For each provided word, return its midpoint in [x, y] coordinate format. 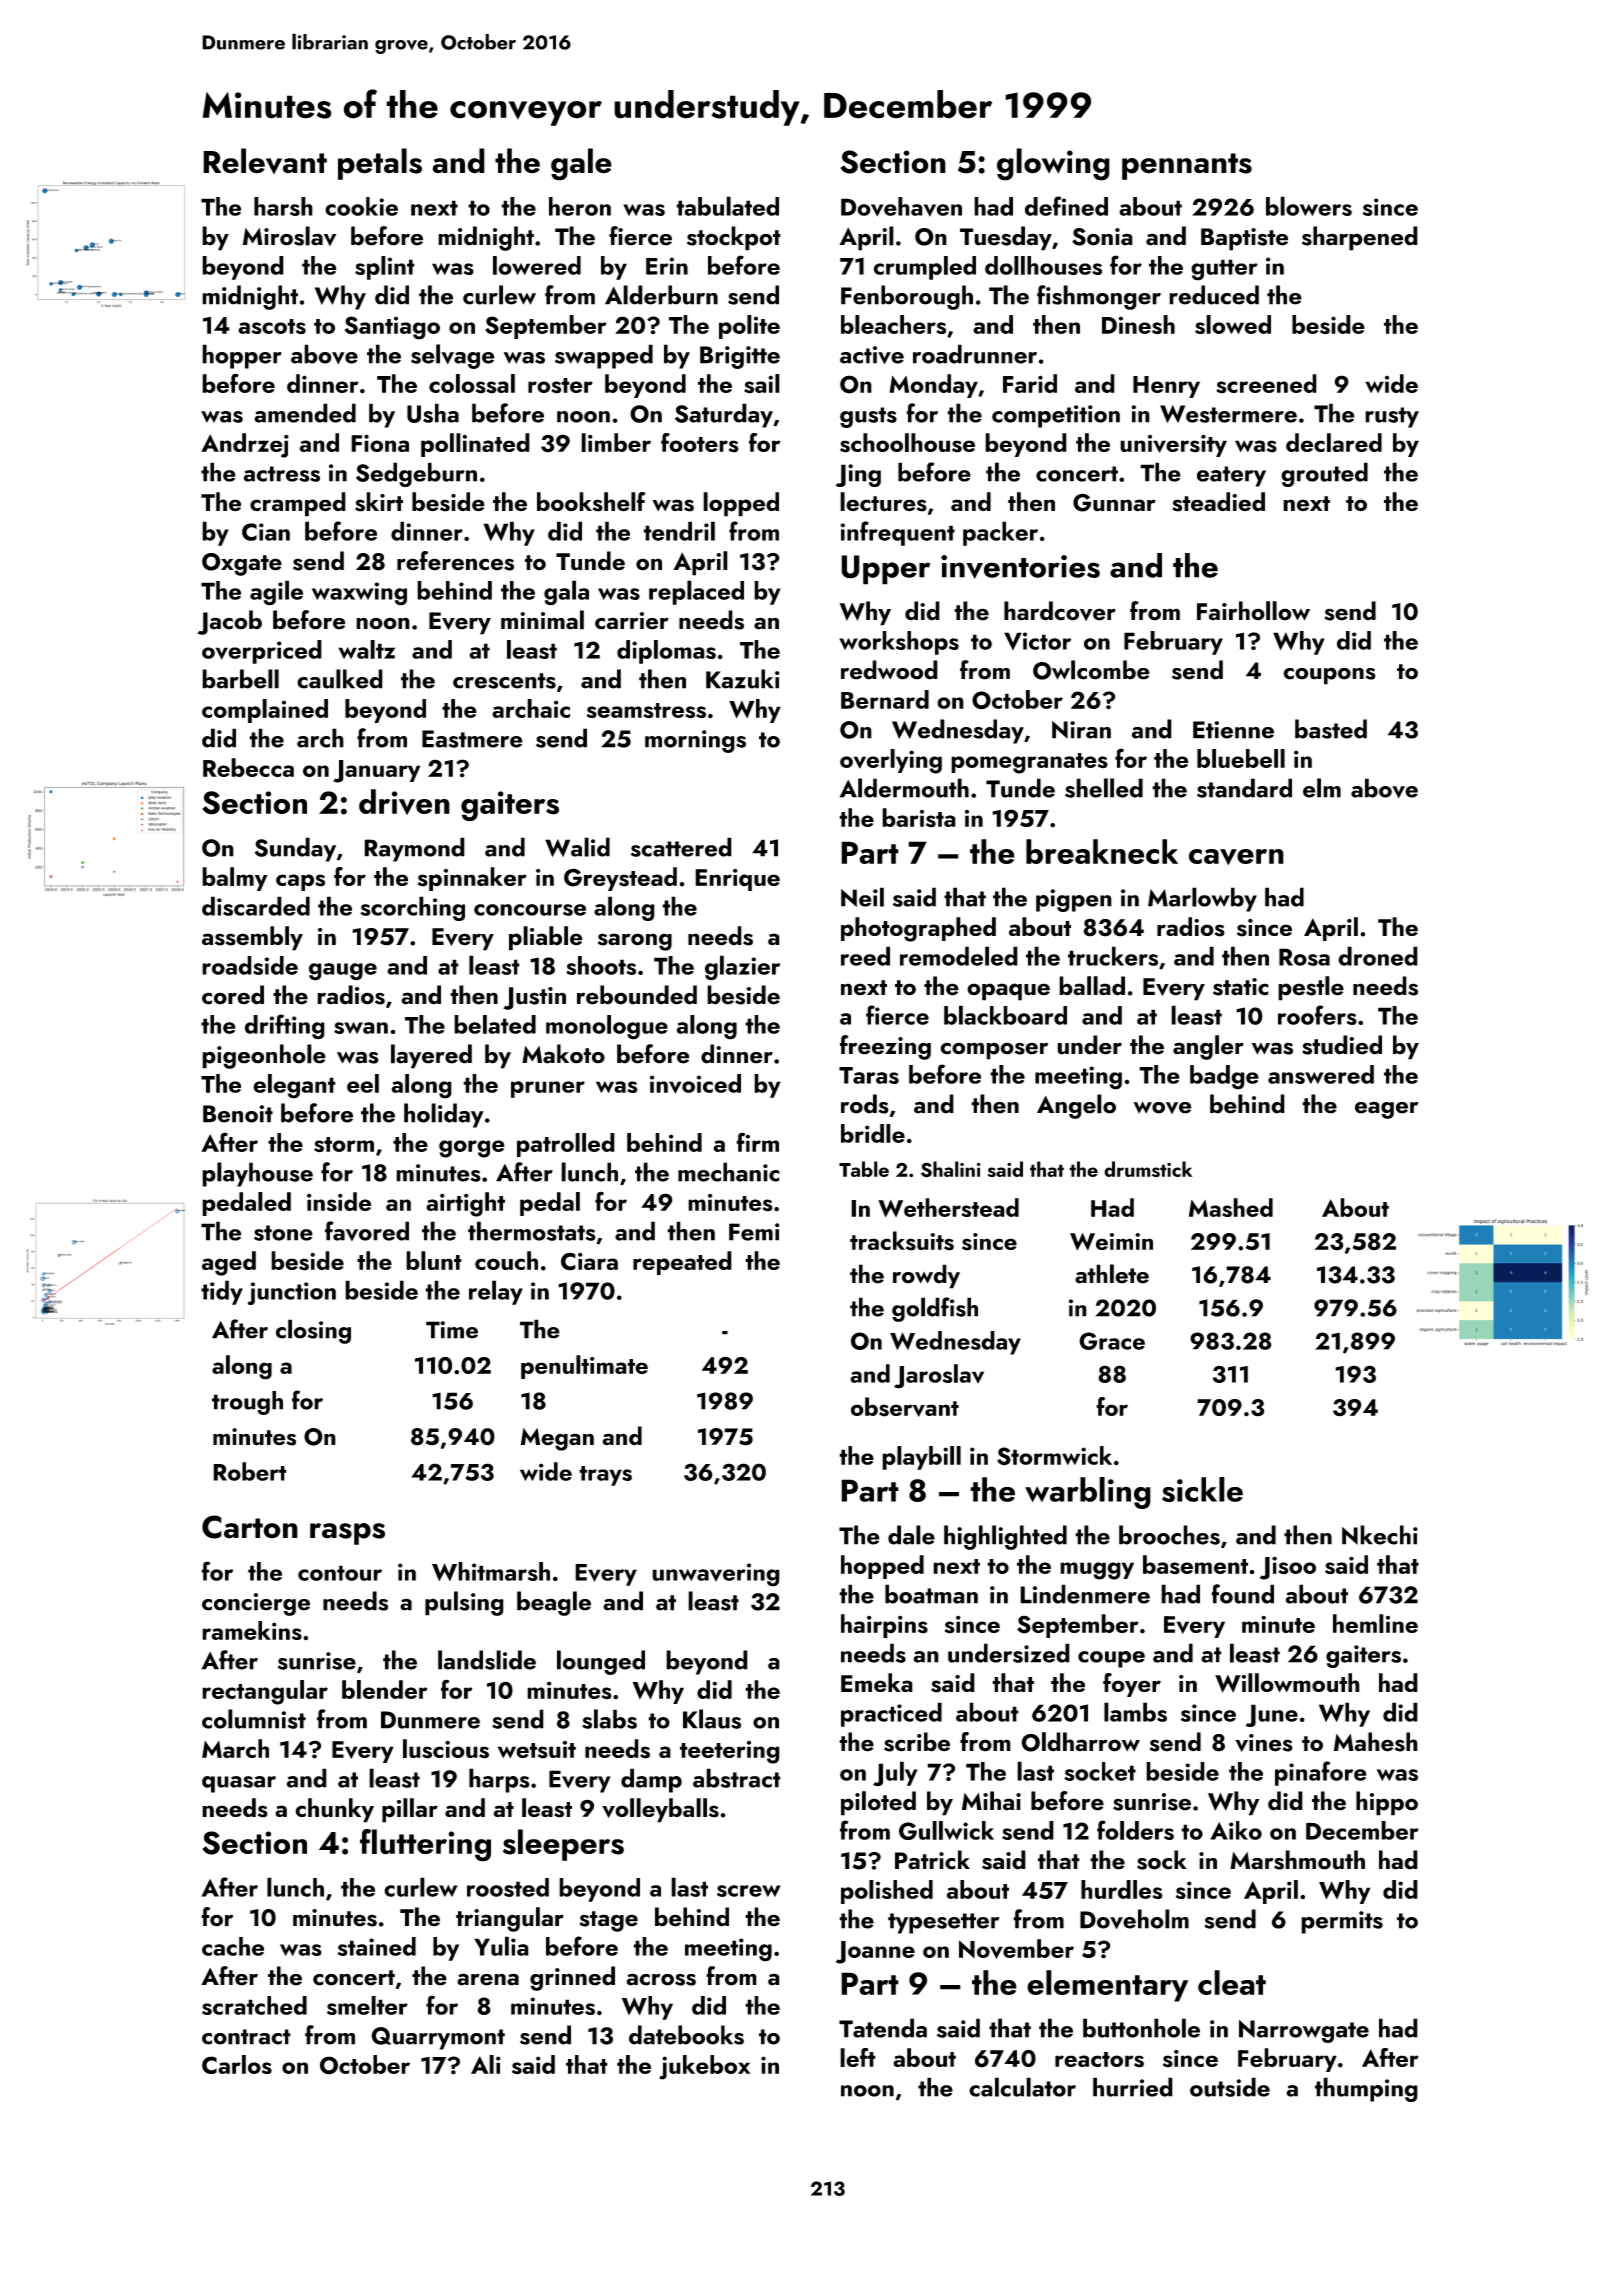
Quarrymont [438, 2038]
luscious [446, 1749]
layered [431, 1056]
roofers [1317, 1015]
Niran [1081, 730]
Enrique [737, 880]
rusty [1392, 417]
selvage [453, 356]
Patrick [932, 1860]
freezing [885, 1047]
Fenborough [907, 297]
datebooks [686, 2035]
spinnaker [472, 879]
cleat [1232, 1982]
